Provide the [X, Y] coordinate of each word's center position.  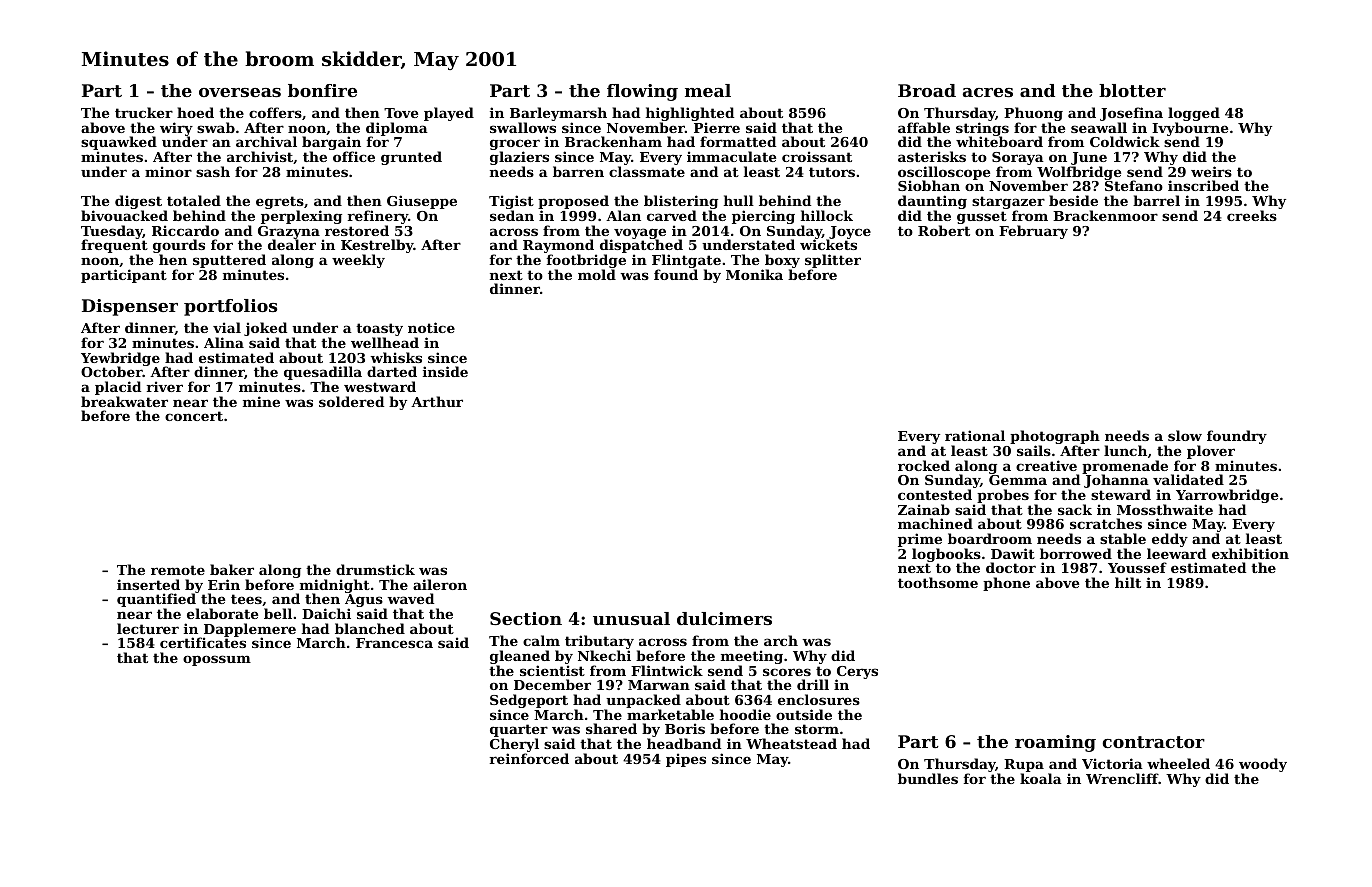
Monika [754, 274]
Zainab [924, 509]
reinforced [529, 758]
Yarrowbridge [1227, 496]
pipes [686, 760]
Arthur [437, 401]
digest [138, 202]
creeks [1252, 215]
